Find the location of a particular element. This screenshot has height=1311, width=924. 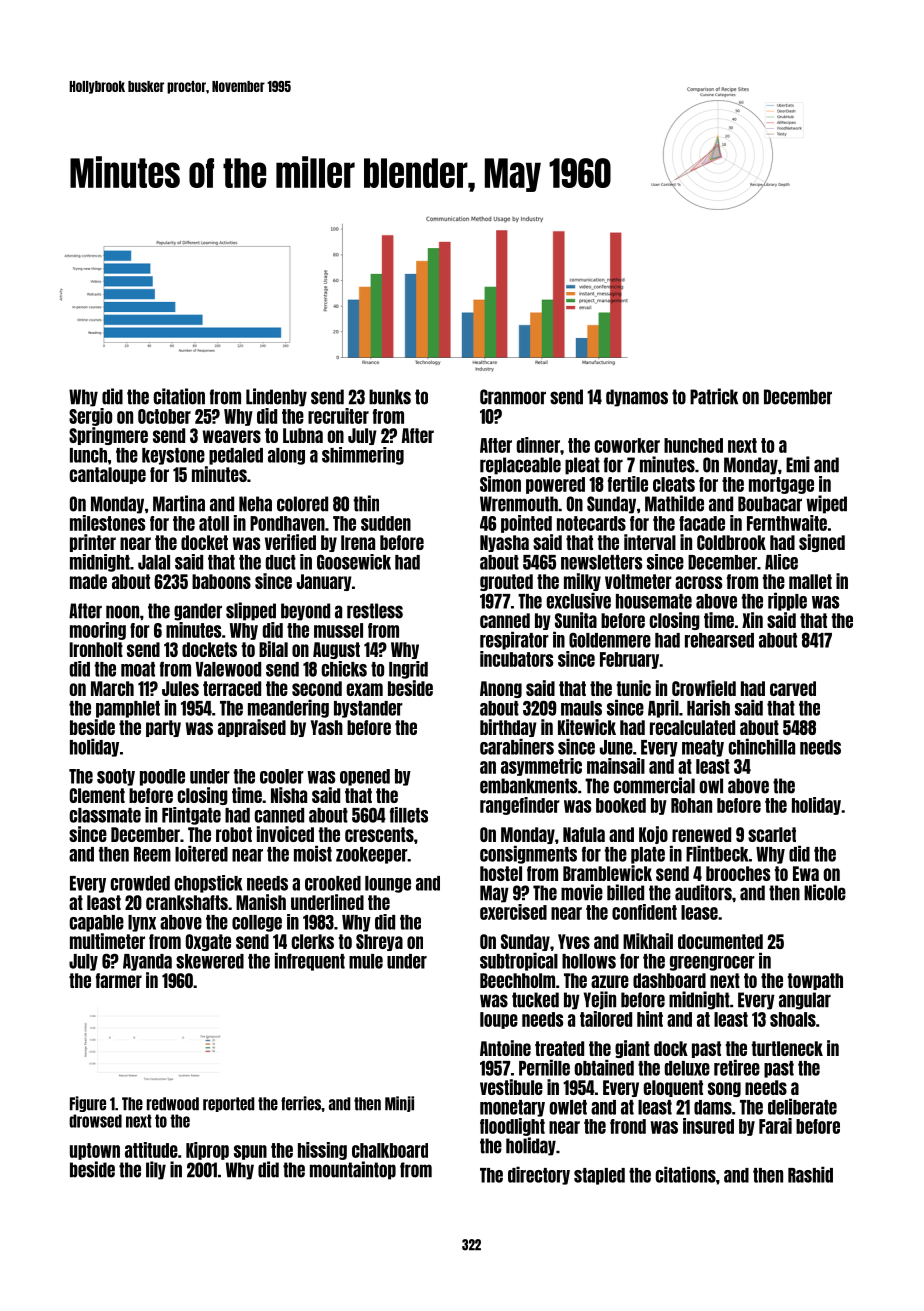

cleats is located at coordinates (674, 484).
